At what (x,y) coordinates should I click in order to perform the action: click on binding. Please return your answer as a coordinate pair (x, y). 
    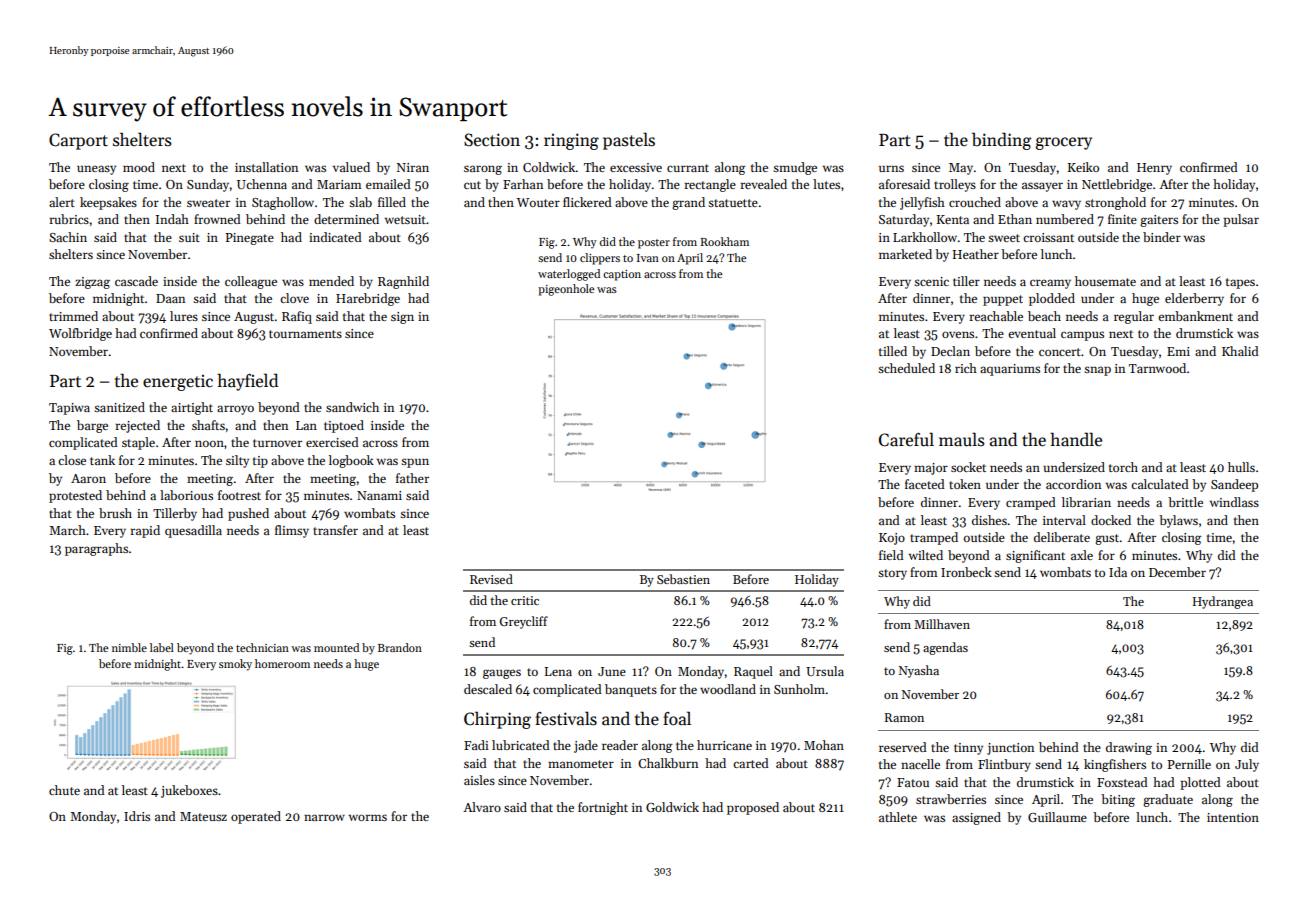
    Looking at the image, I should click on (1001, 141).
